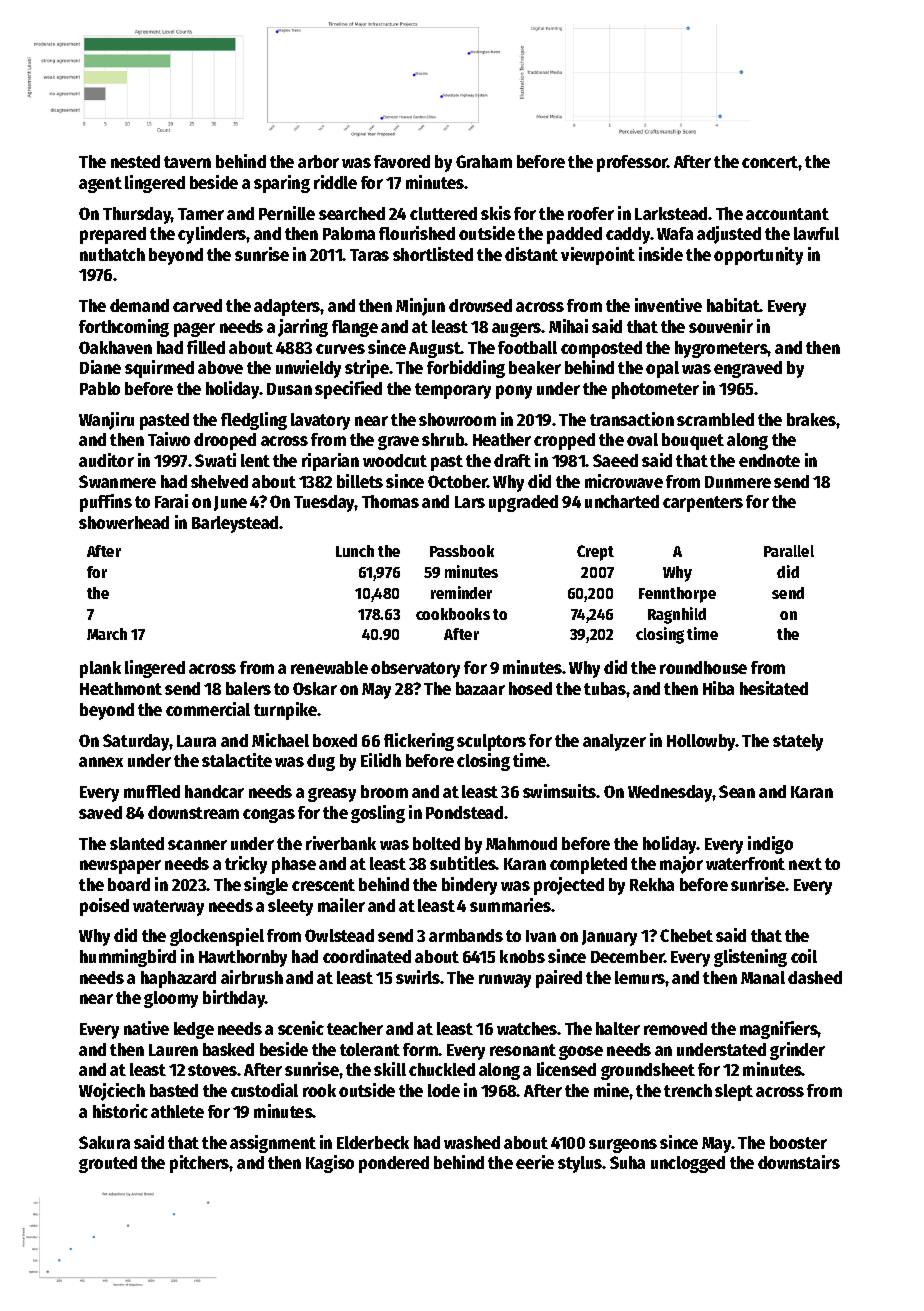 The width and height of the document is (924, 1311). Describe the element at coordinates (234, 999) in the document. I see `birthday` at that location.
